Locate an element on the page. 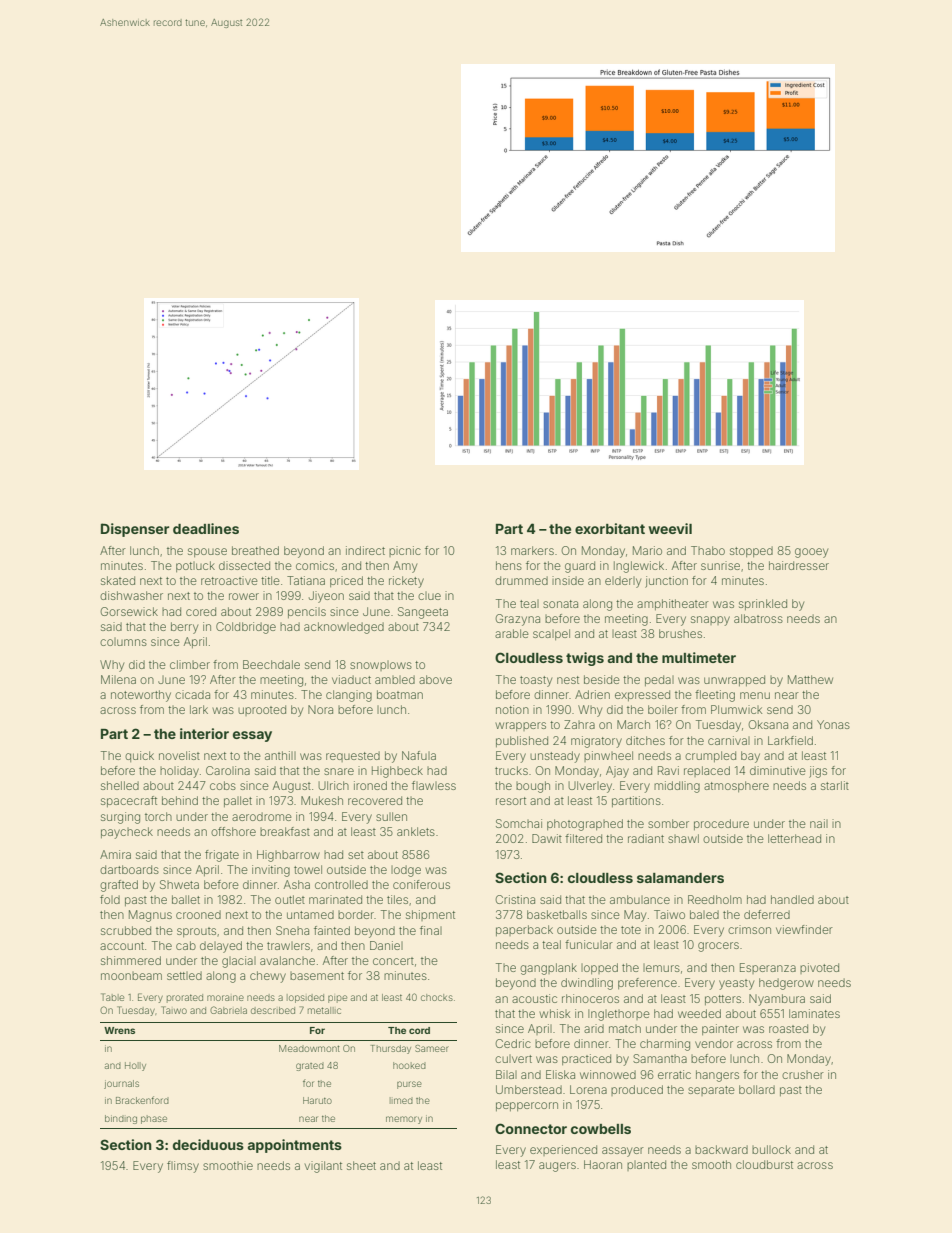 The height and width of the image is (1233, 952). sheet is located at coordinates (361, 1165).
